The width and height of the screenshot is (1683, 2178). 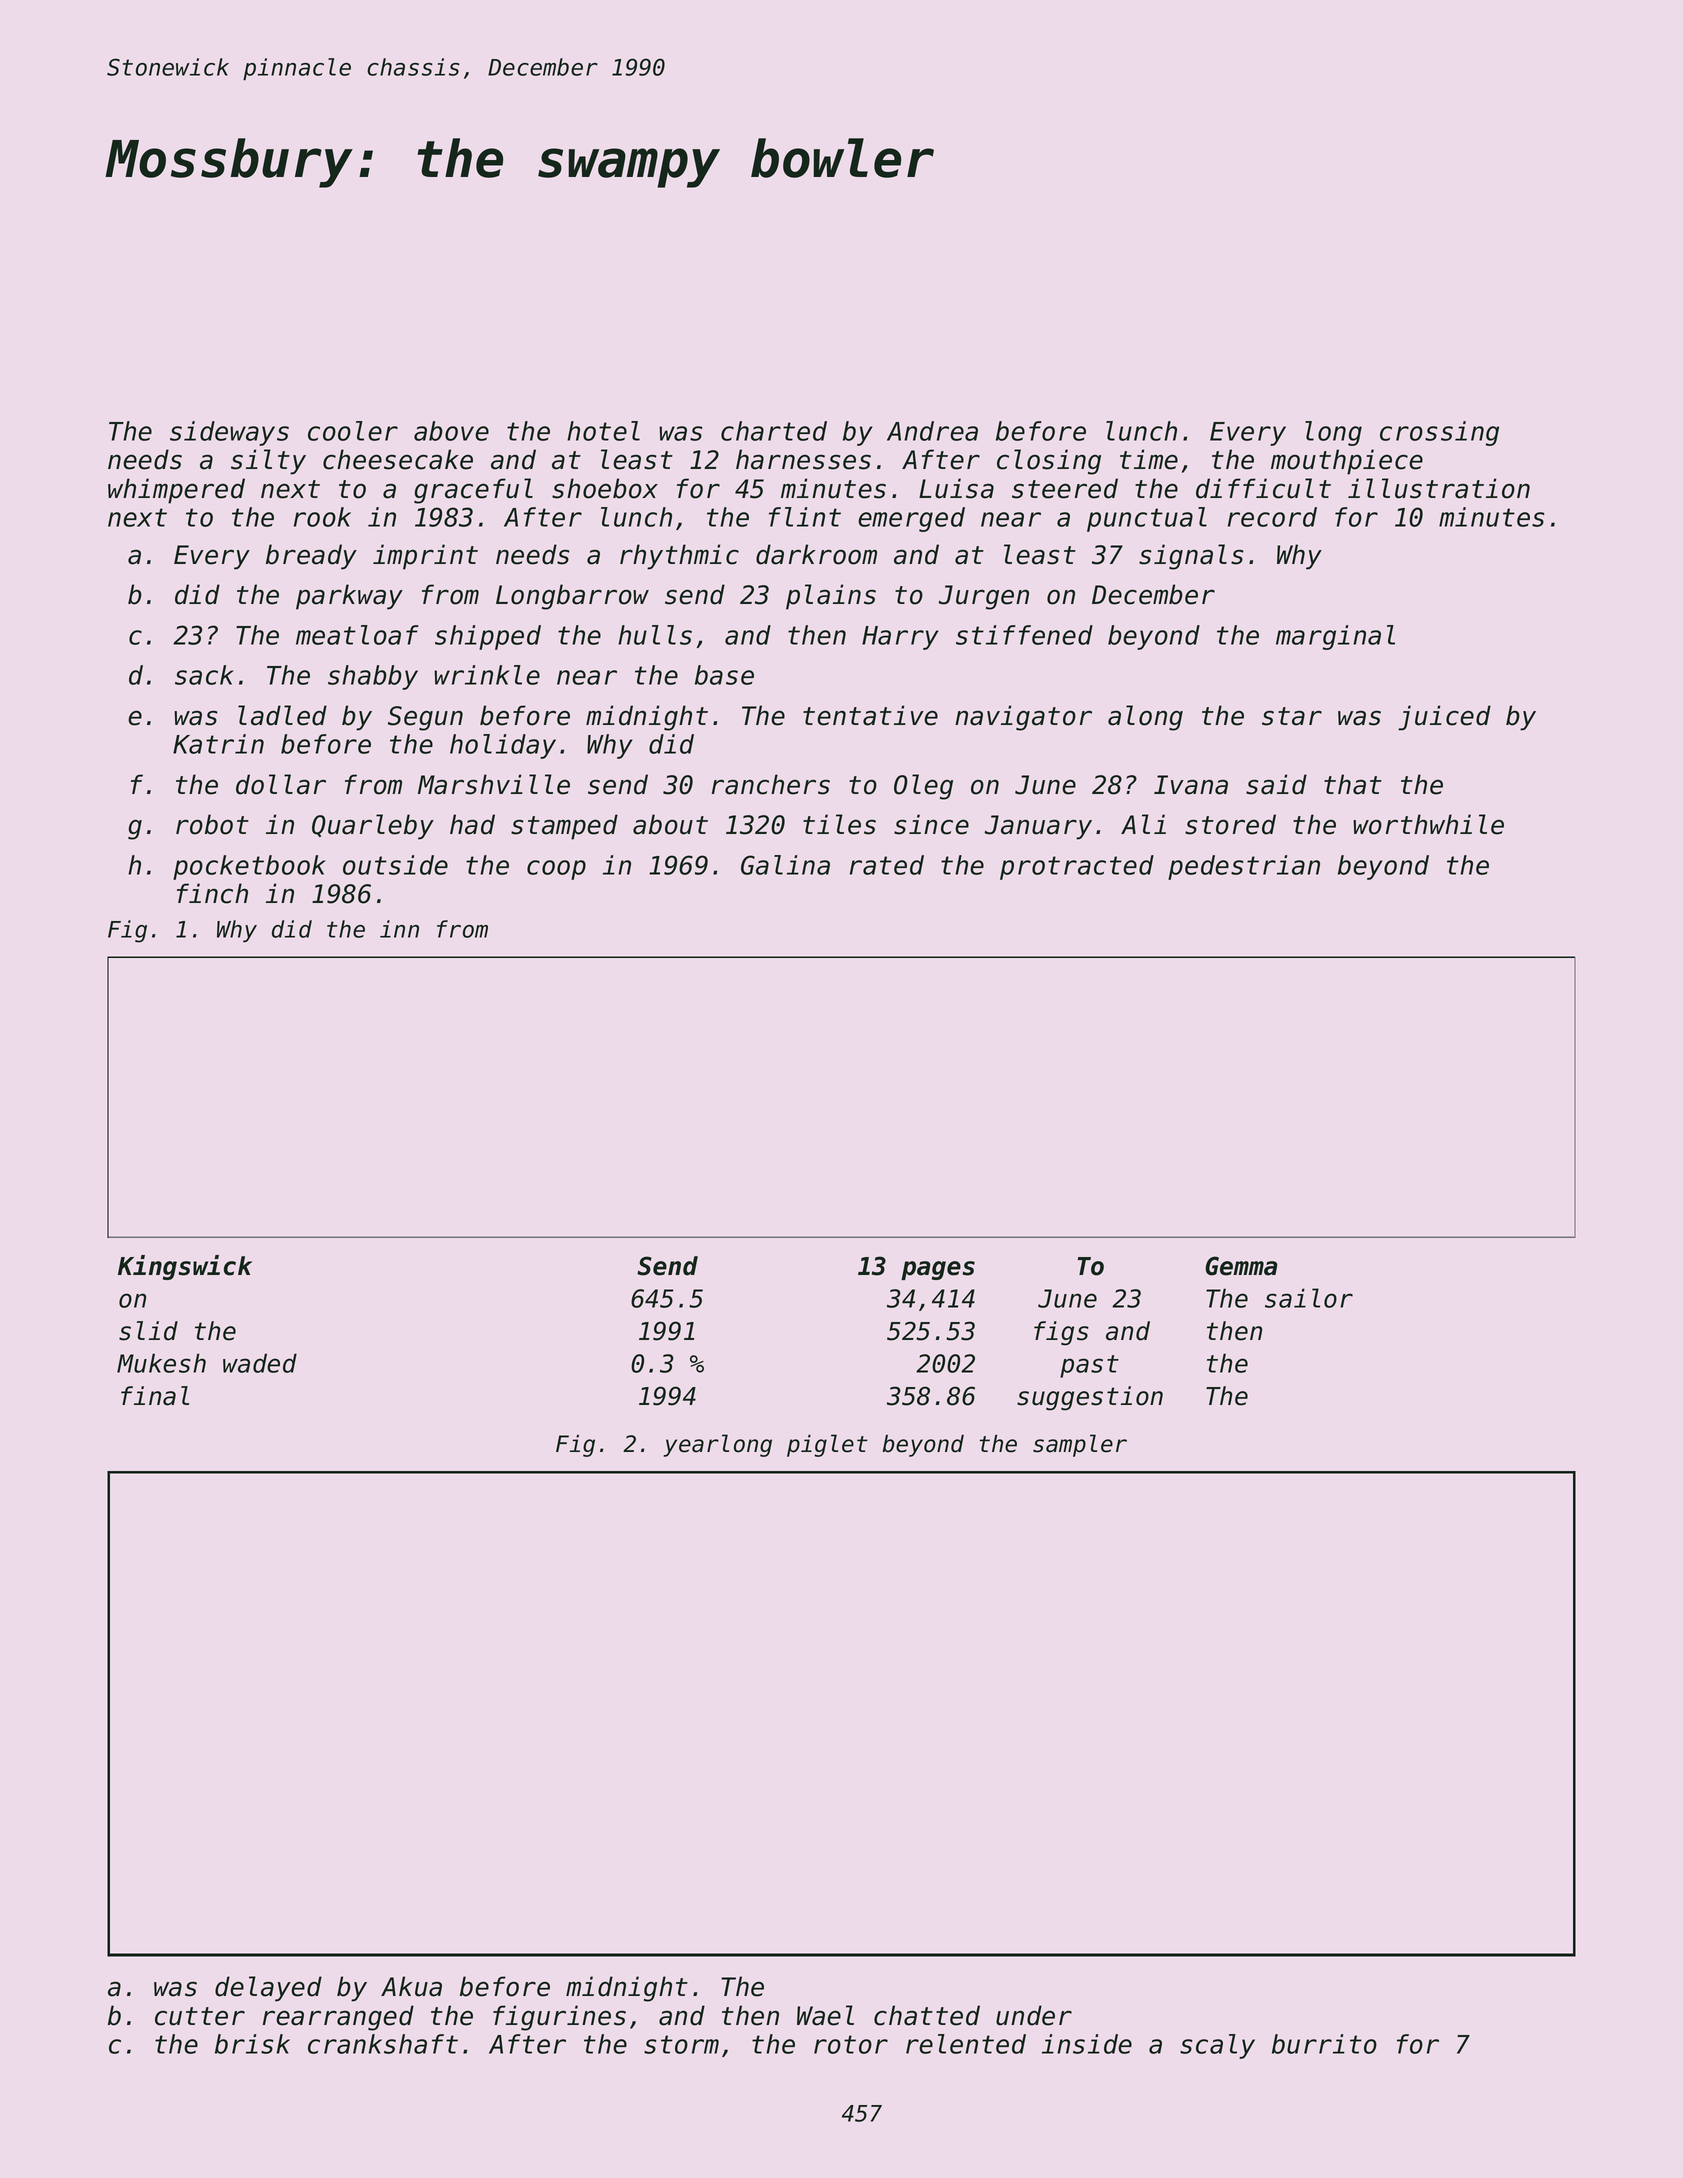 I want to click on juiced, so click(x=1444, y=718).
